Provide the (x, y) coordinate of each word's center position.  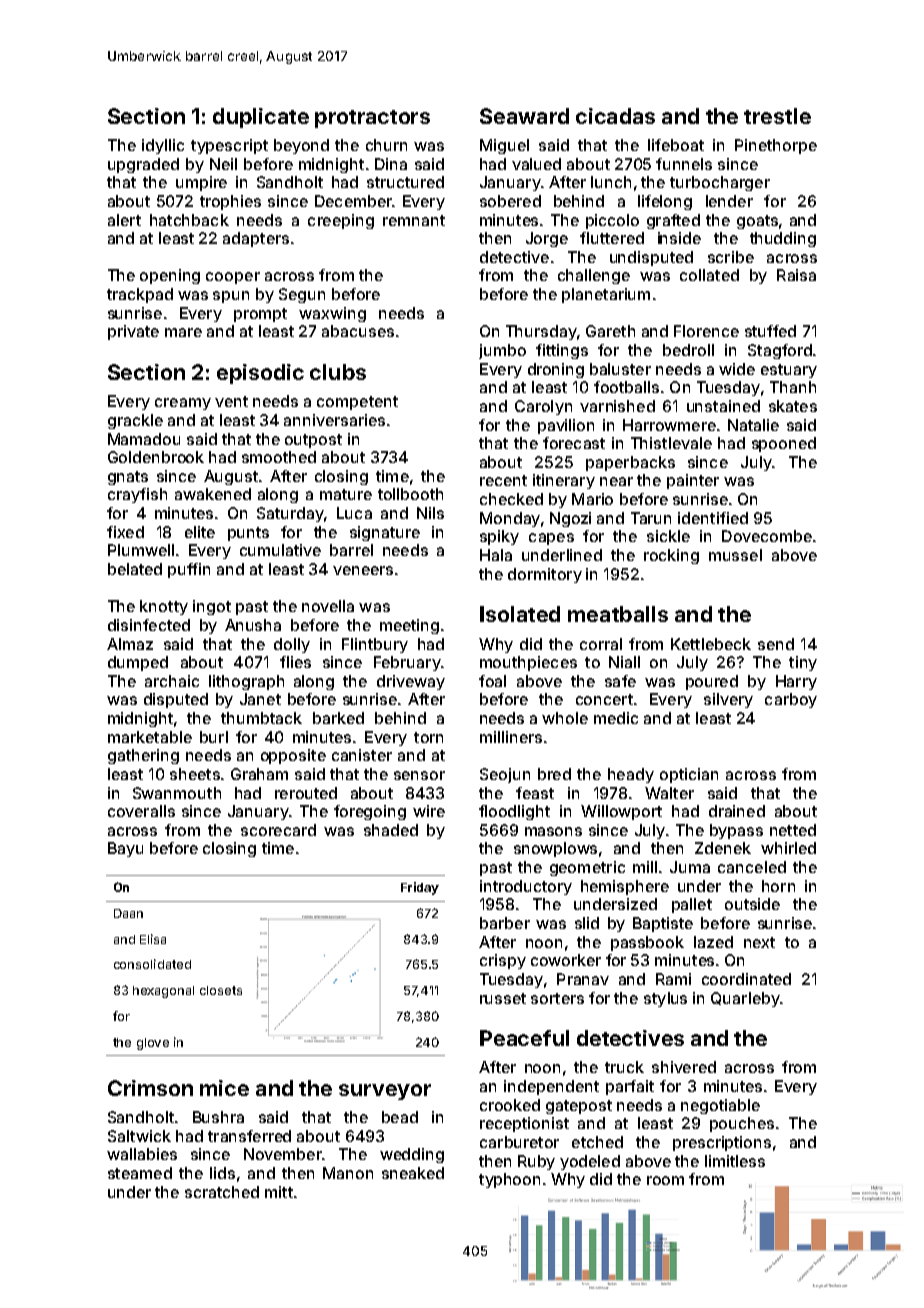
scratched (222, 1192)
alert (124, 220)
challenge (594, 276)
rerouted (306, 793)
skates (793, 406)
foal (492, 681)
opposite (293, 756)
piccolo (612, 221)
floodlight (514, 812)
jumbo (502, 351)
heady (631, 775)
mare (183, 332)
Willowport (621, 812)
